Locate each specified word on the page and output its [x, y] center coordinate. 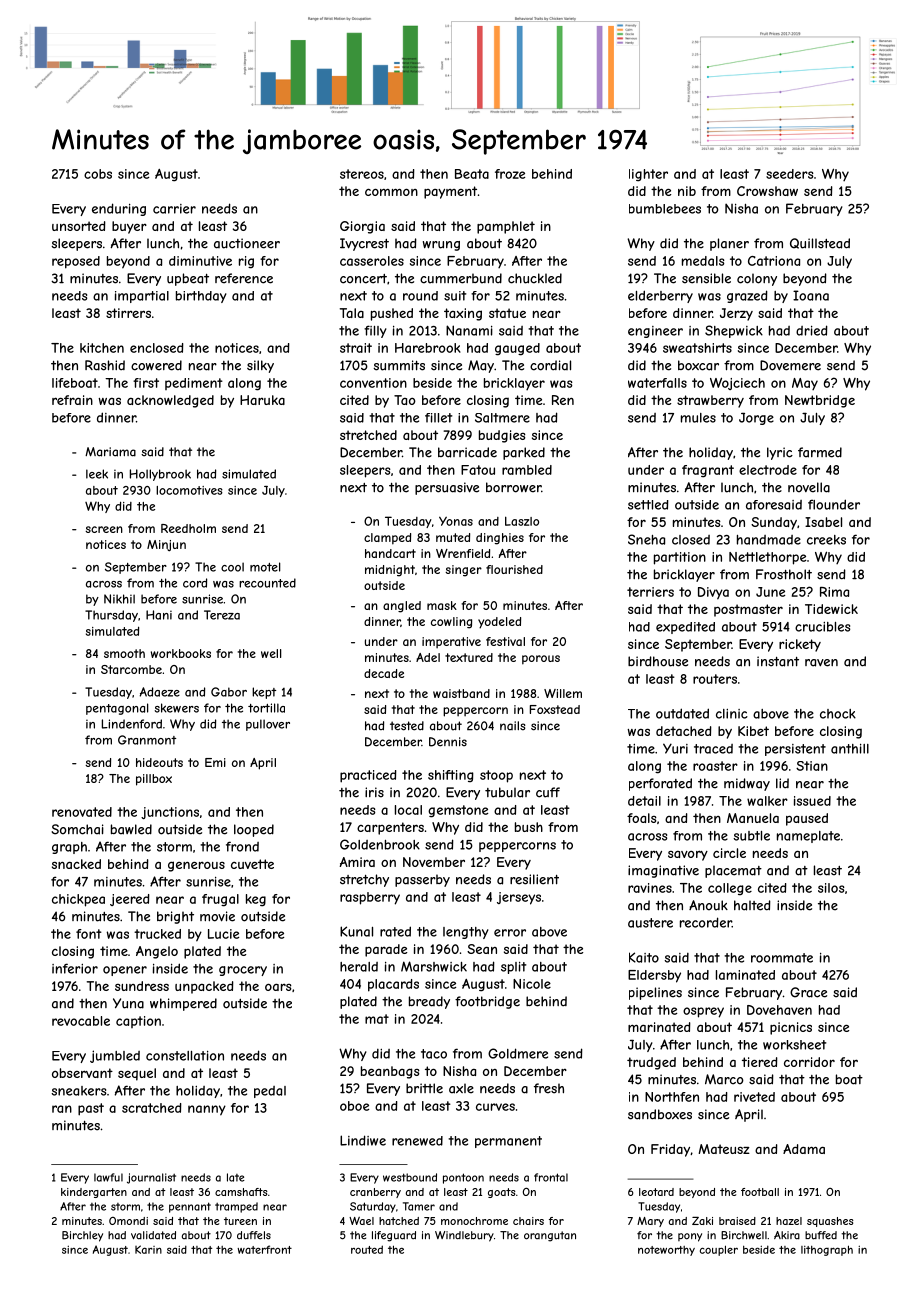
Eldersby [654, 976]
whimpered [183, 1004]
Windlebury [464, 1236]
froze [510, 174]
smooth [124, 653]
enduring [119, 209]
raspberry [370, 898]
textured [469, 657]
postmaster [748, 610]
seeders [790, 174]
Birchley [82, 1236]
